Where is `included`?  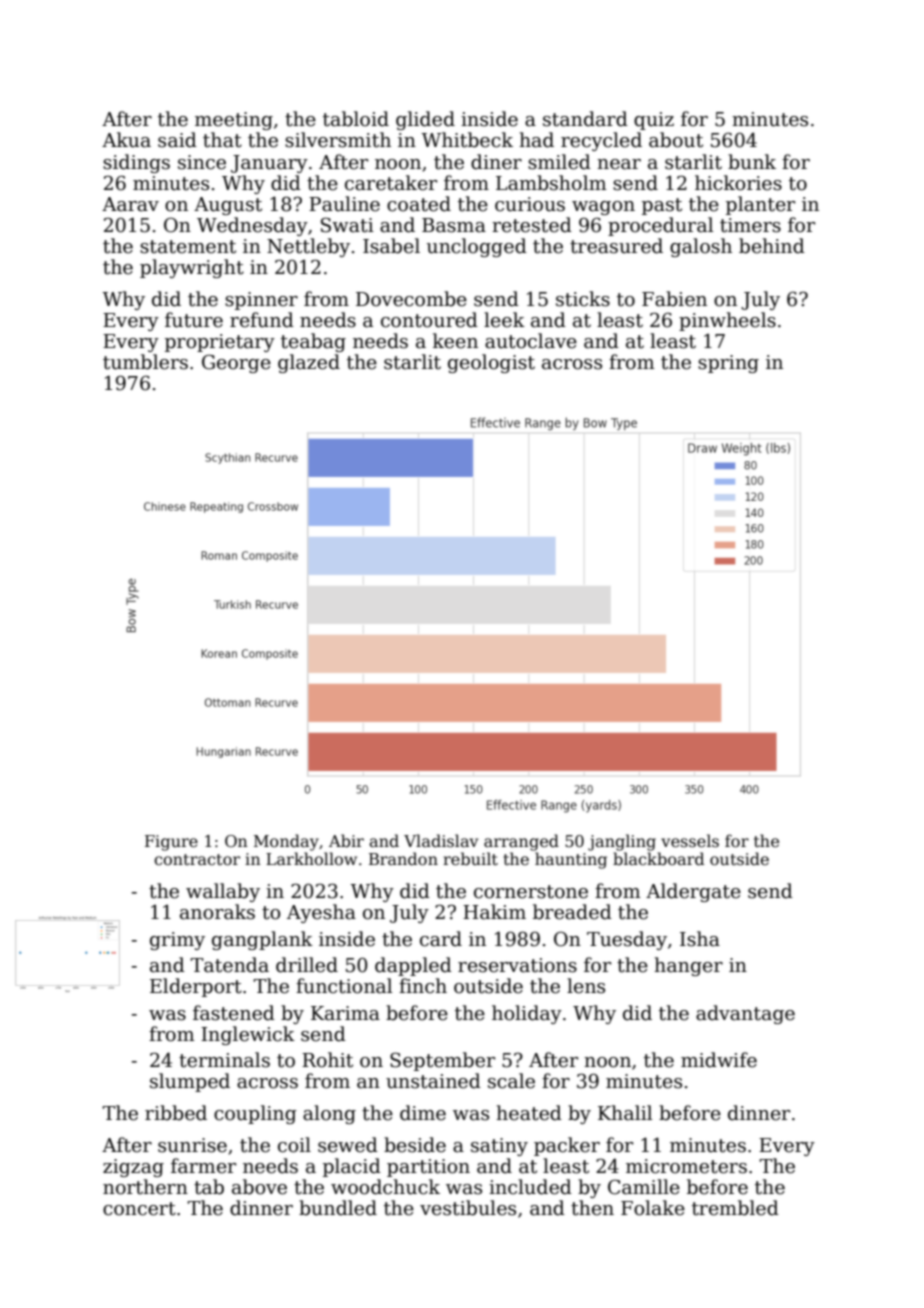
included is located at coordinates (530, 1187).
